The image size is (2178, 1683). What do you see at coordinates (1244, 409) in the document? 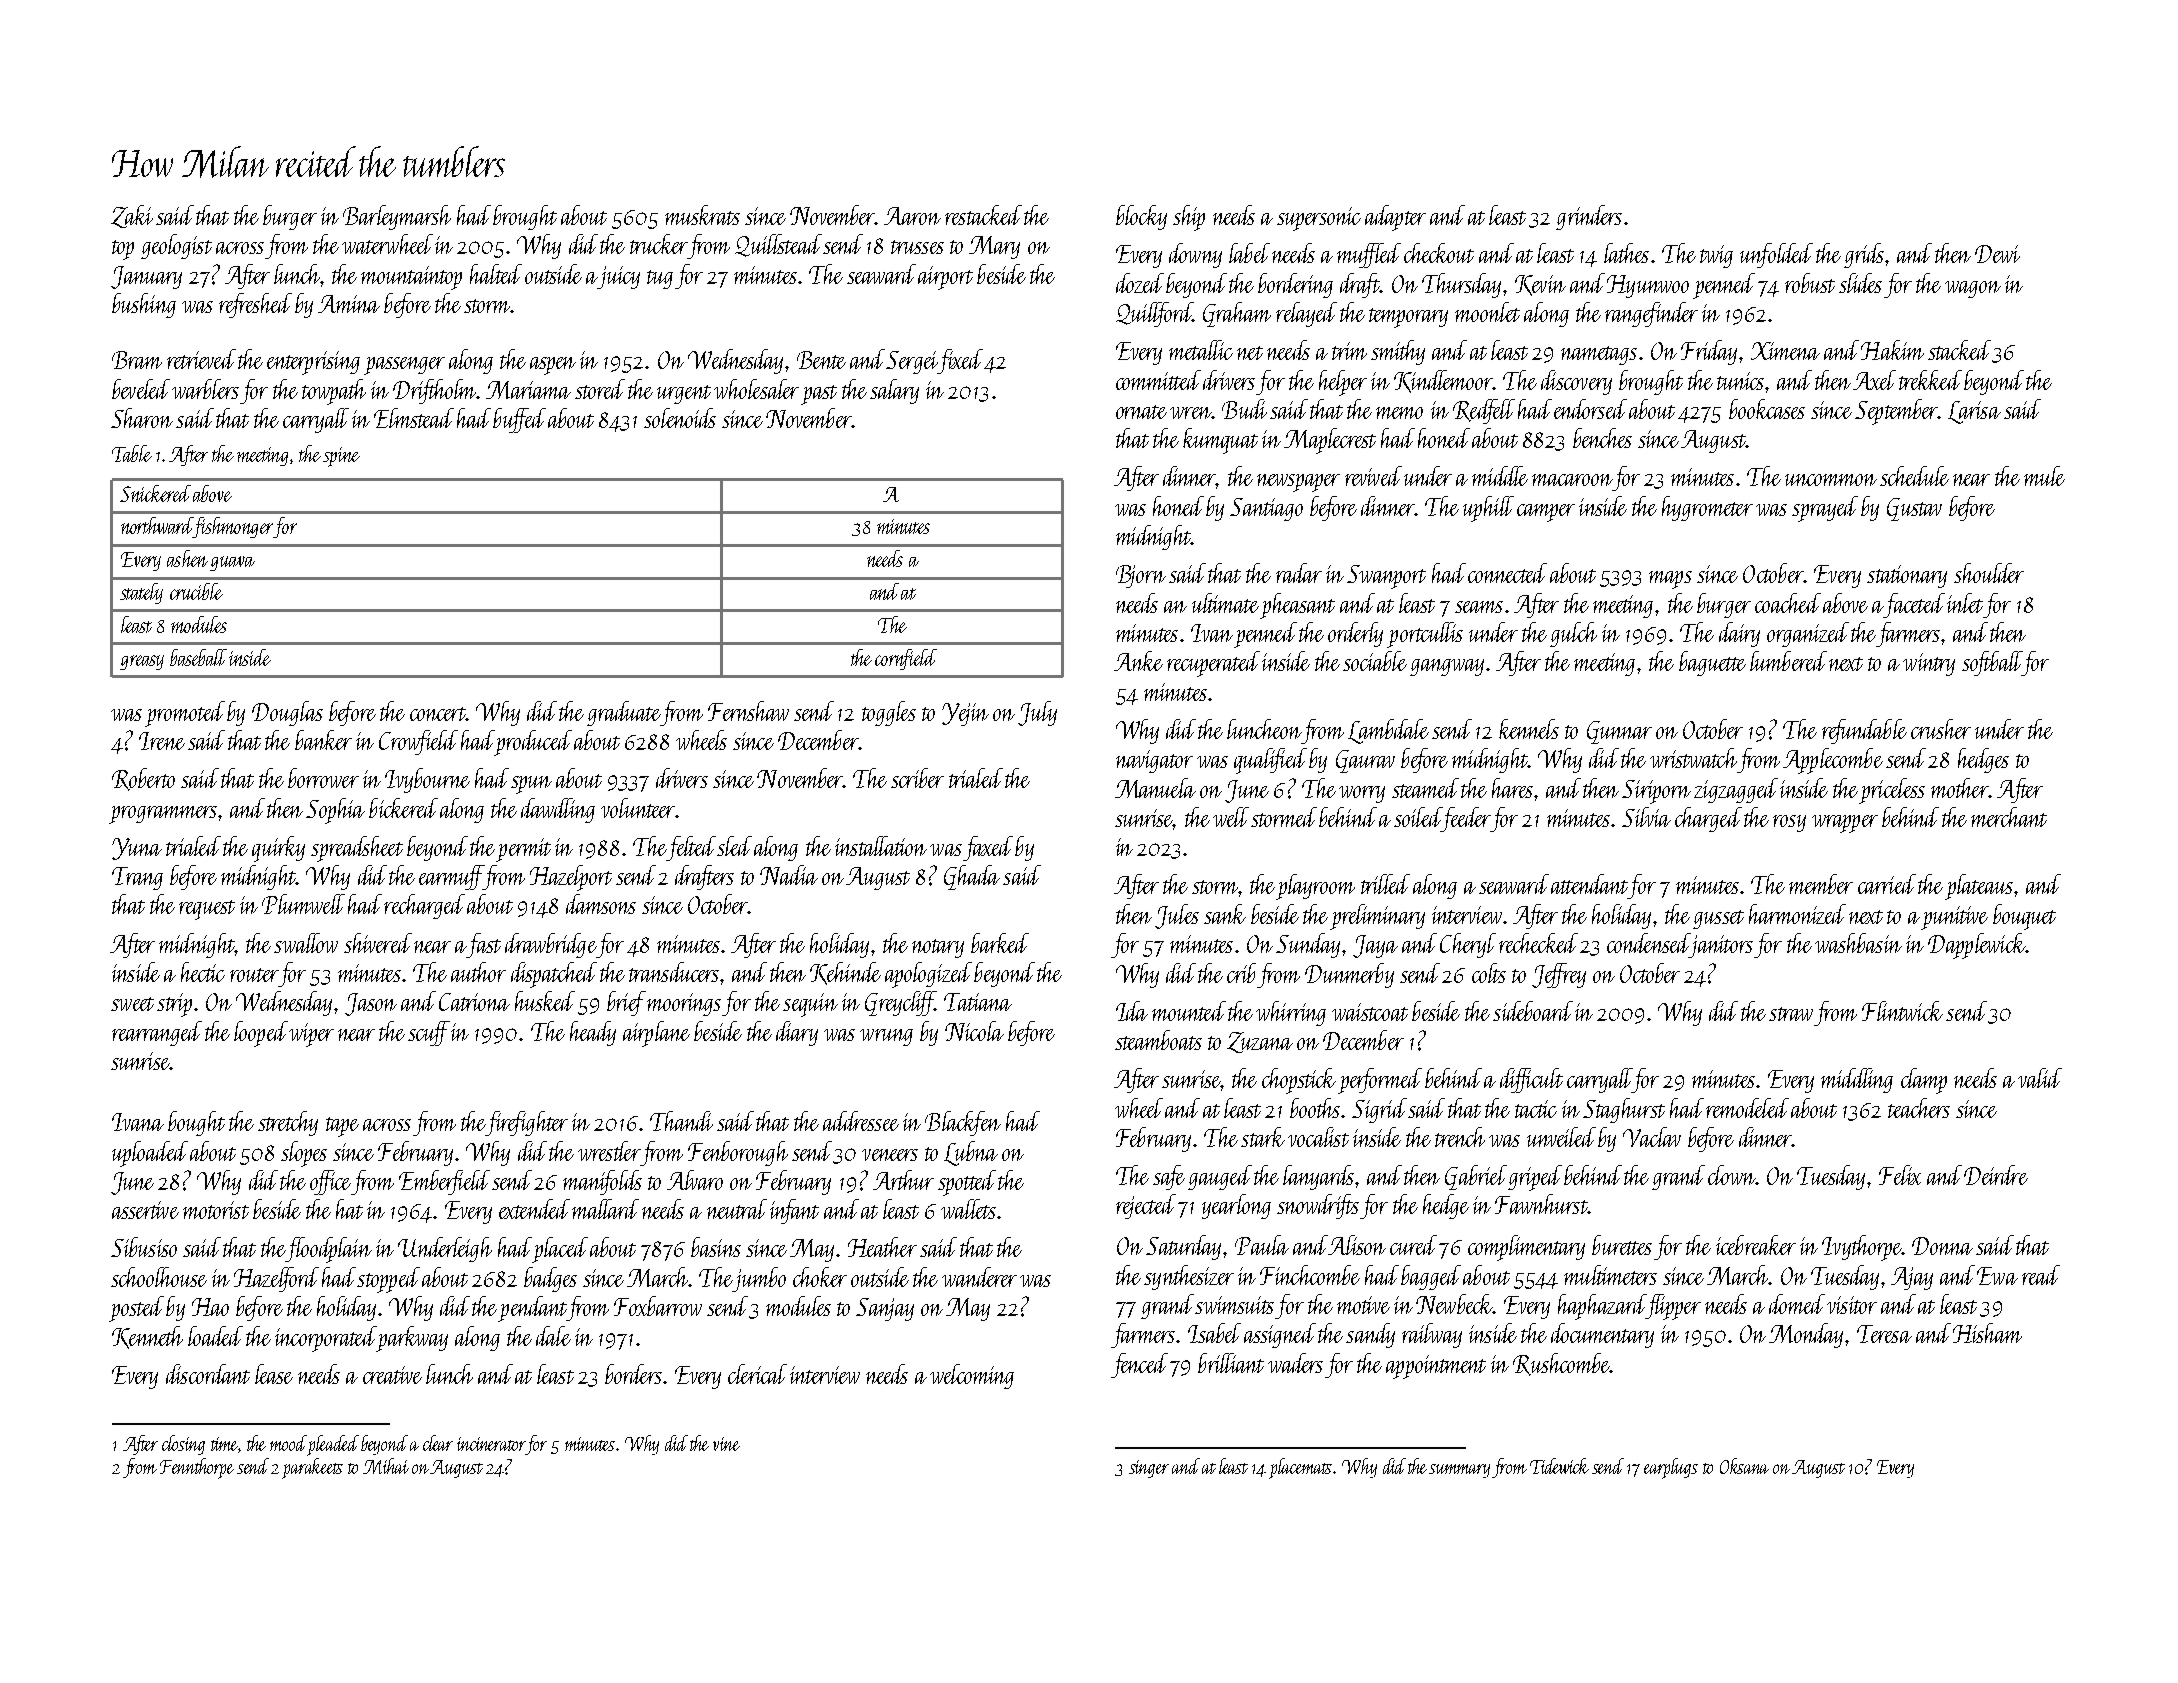
I see `Budi` at bounding box center [1244, 409].
